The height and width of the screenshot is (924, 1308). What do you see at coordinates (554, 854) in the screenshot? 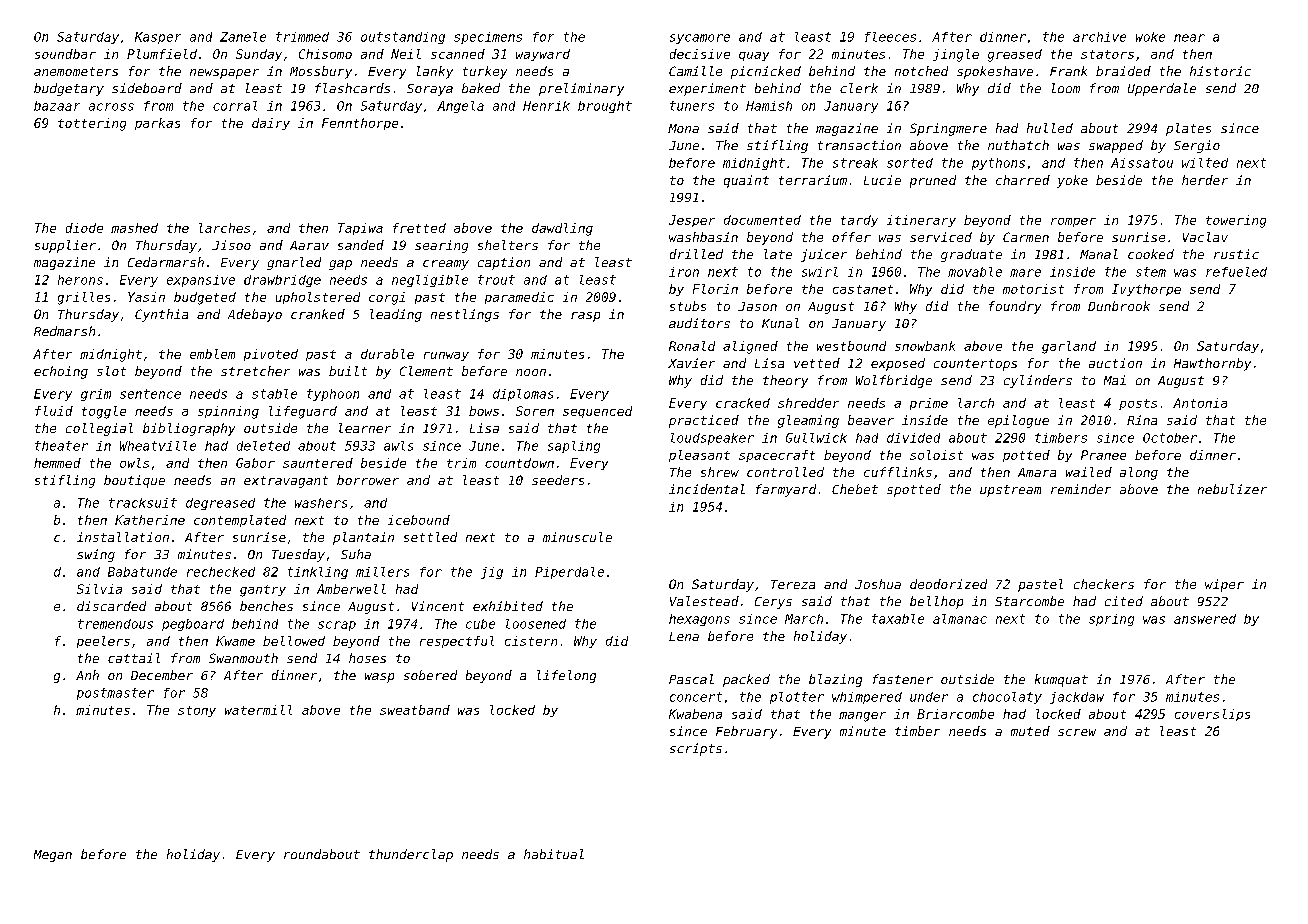
I see `habitual` at bounding box center [554, 854].
